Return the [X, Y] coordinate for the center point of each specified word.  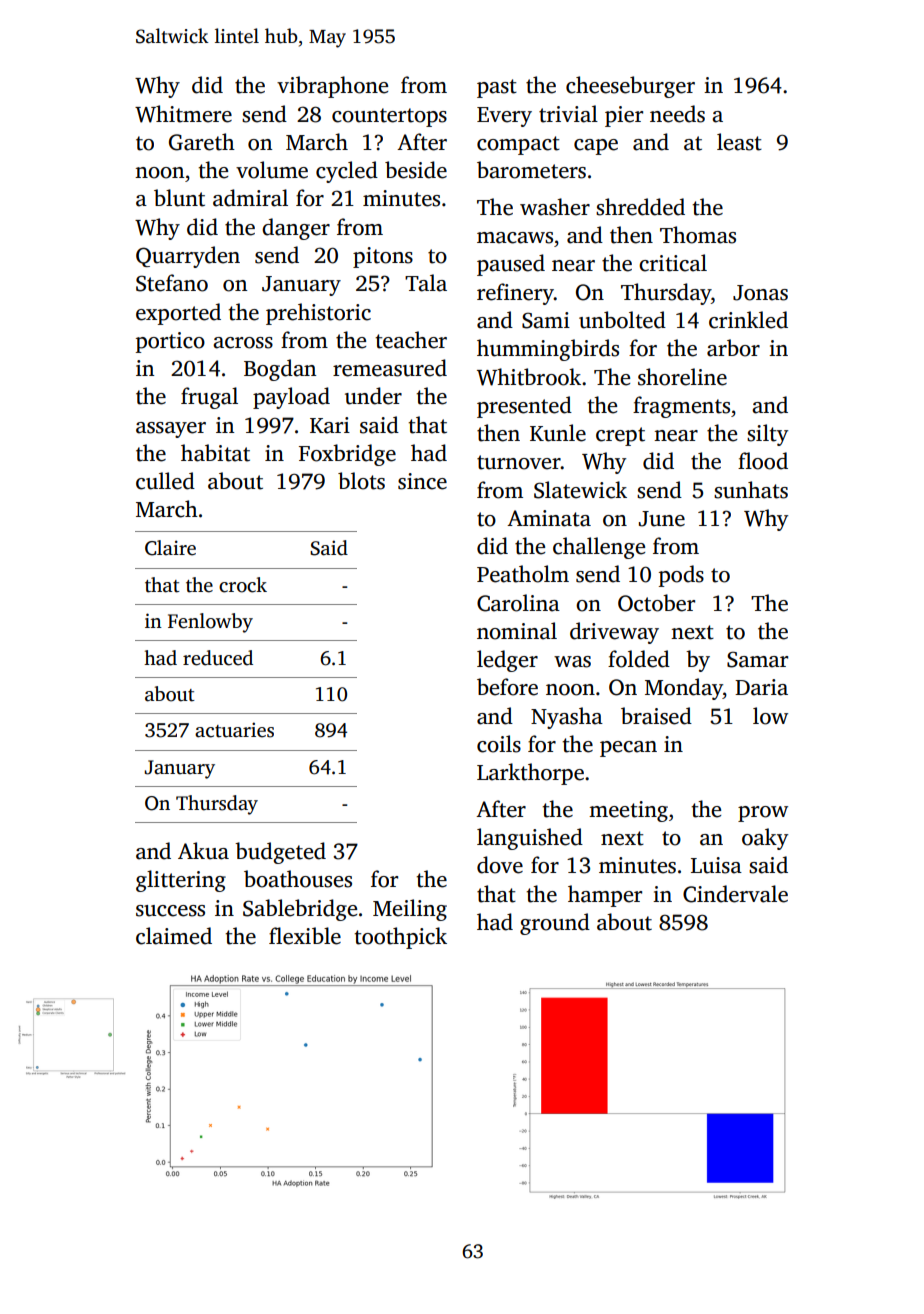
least [739, 142]
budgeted [280, 853]
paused [511, 265]
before [507, 687]
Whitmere [183, 114]
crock [243, 585]
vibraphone [332, 87]
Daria [761, 687]
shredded [640, 207]
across [243, 343]
